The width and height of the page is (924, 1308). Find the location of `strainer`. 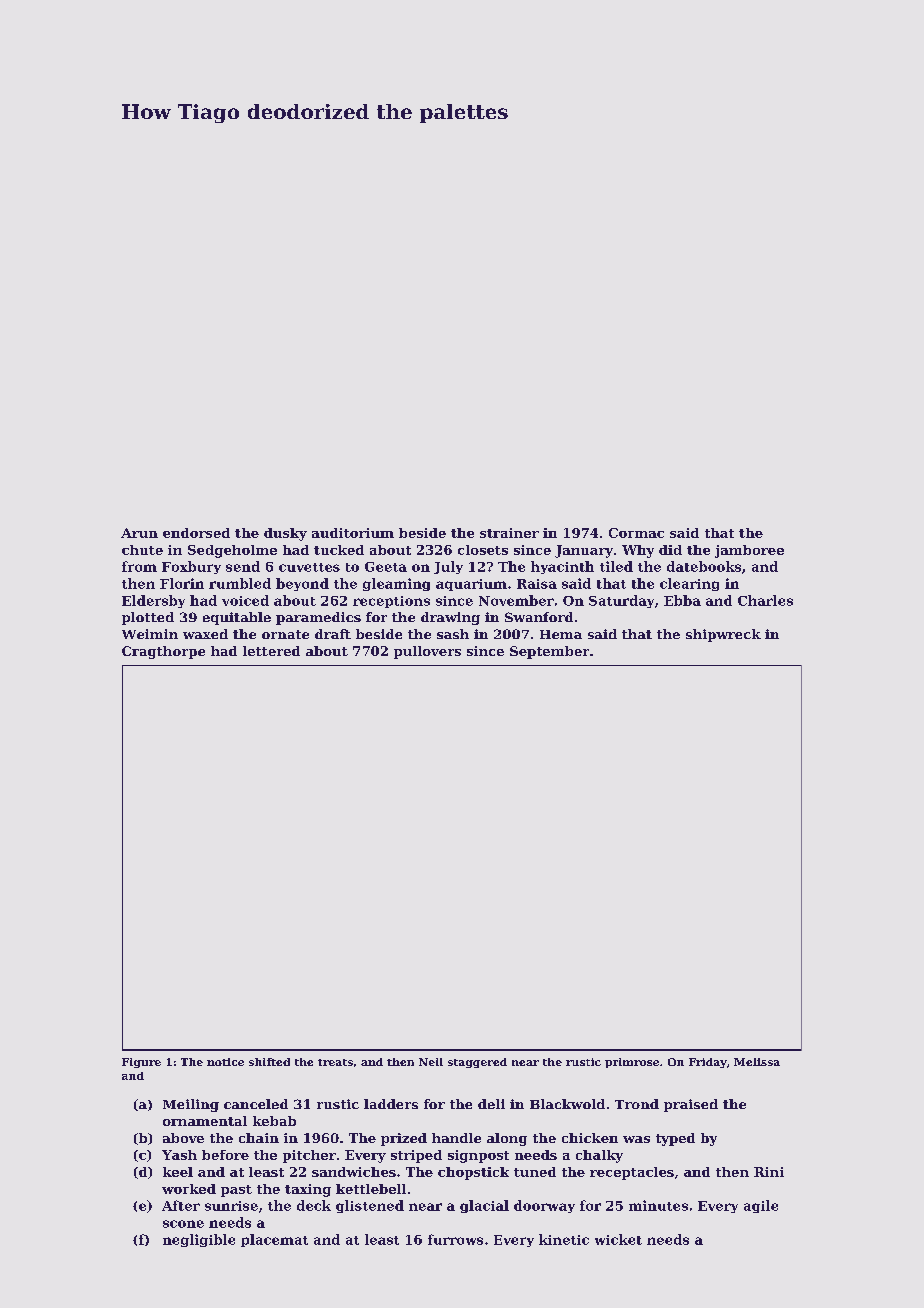

strainer is located at coordinates (509, 533).
